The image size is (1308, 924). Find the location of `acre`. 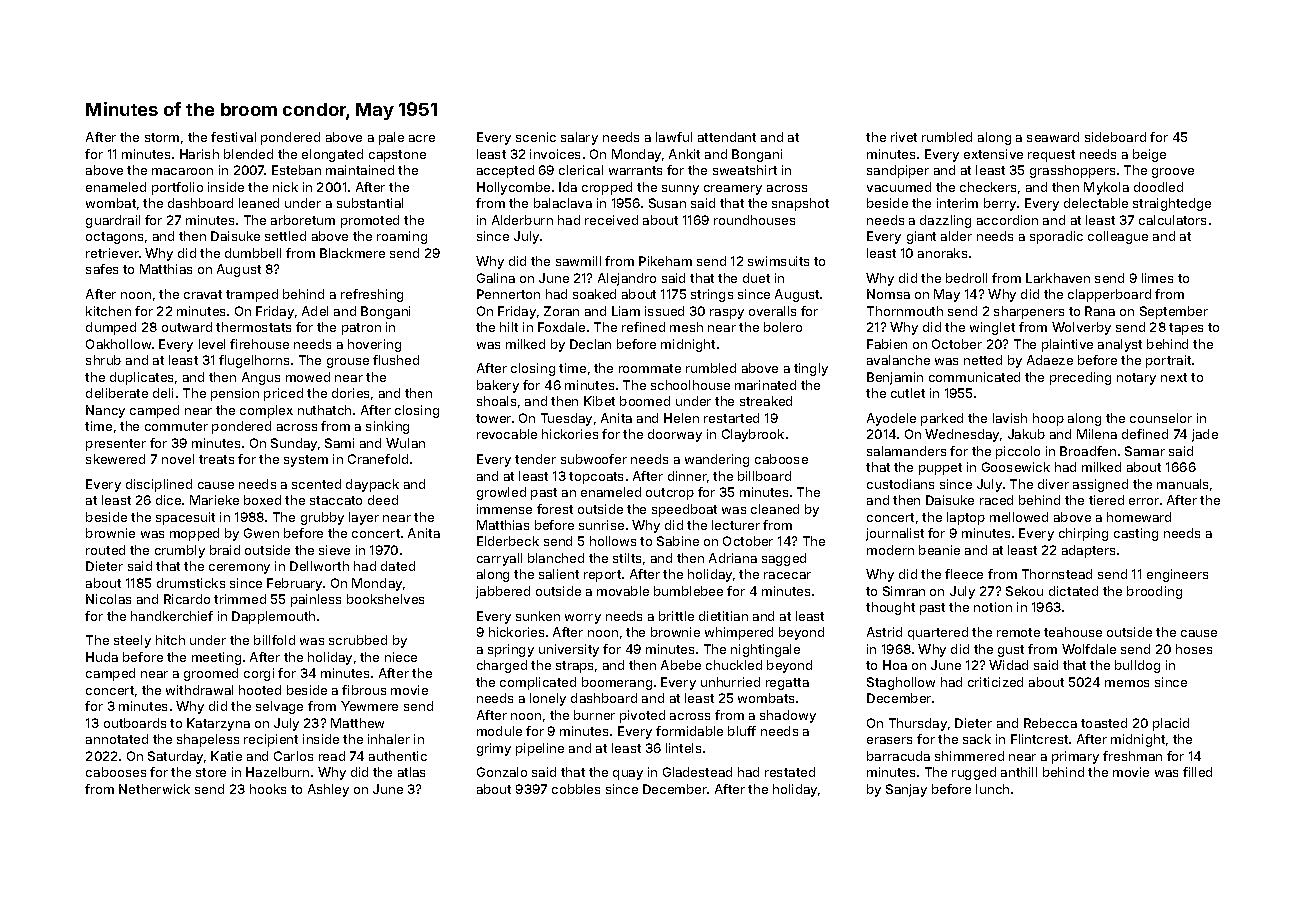

acre is located at coordinates (422, 138).
